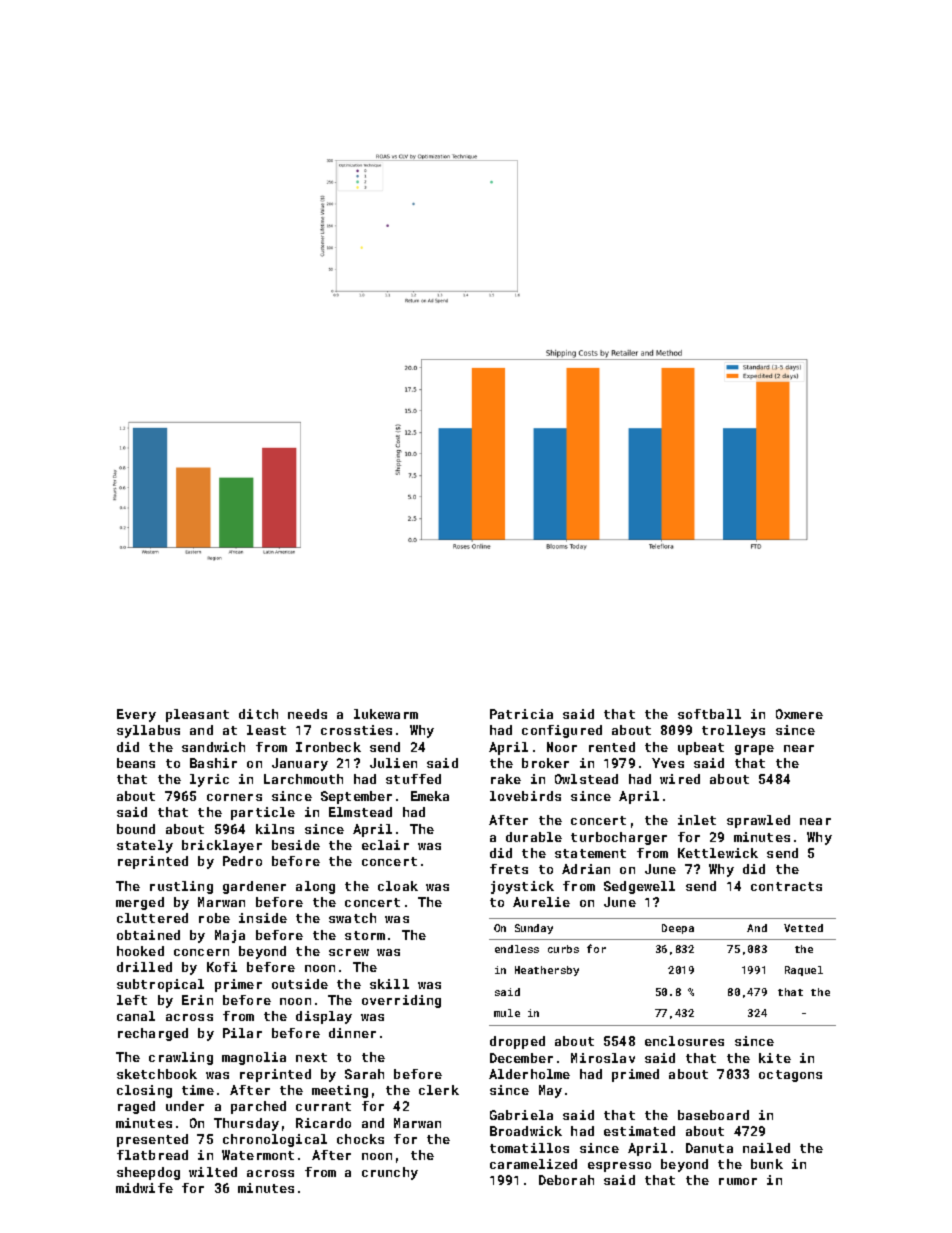 This screenshot has width=952, height=1233. What do you see at coordinates (197, 1000) in the screenshot?
I see `Erin` at bounding box center [197, 1000].
